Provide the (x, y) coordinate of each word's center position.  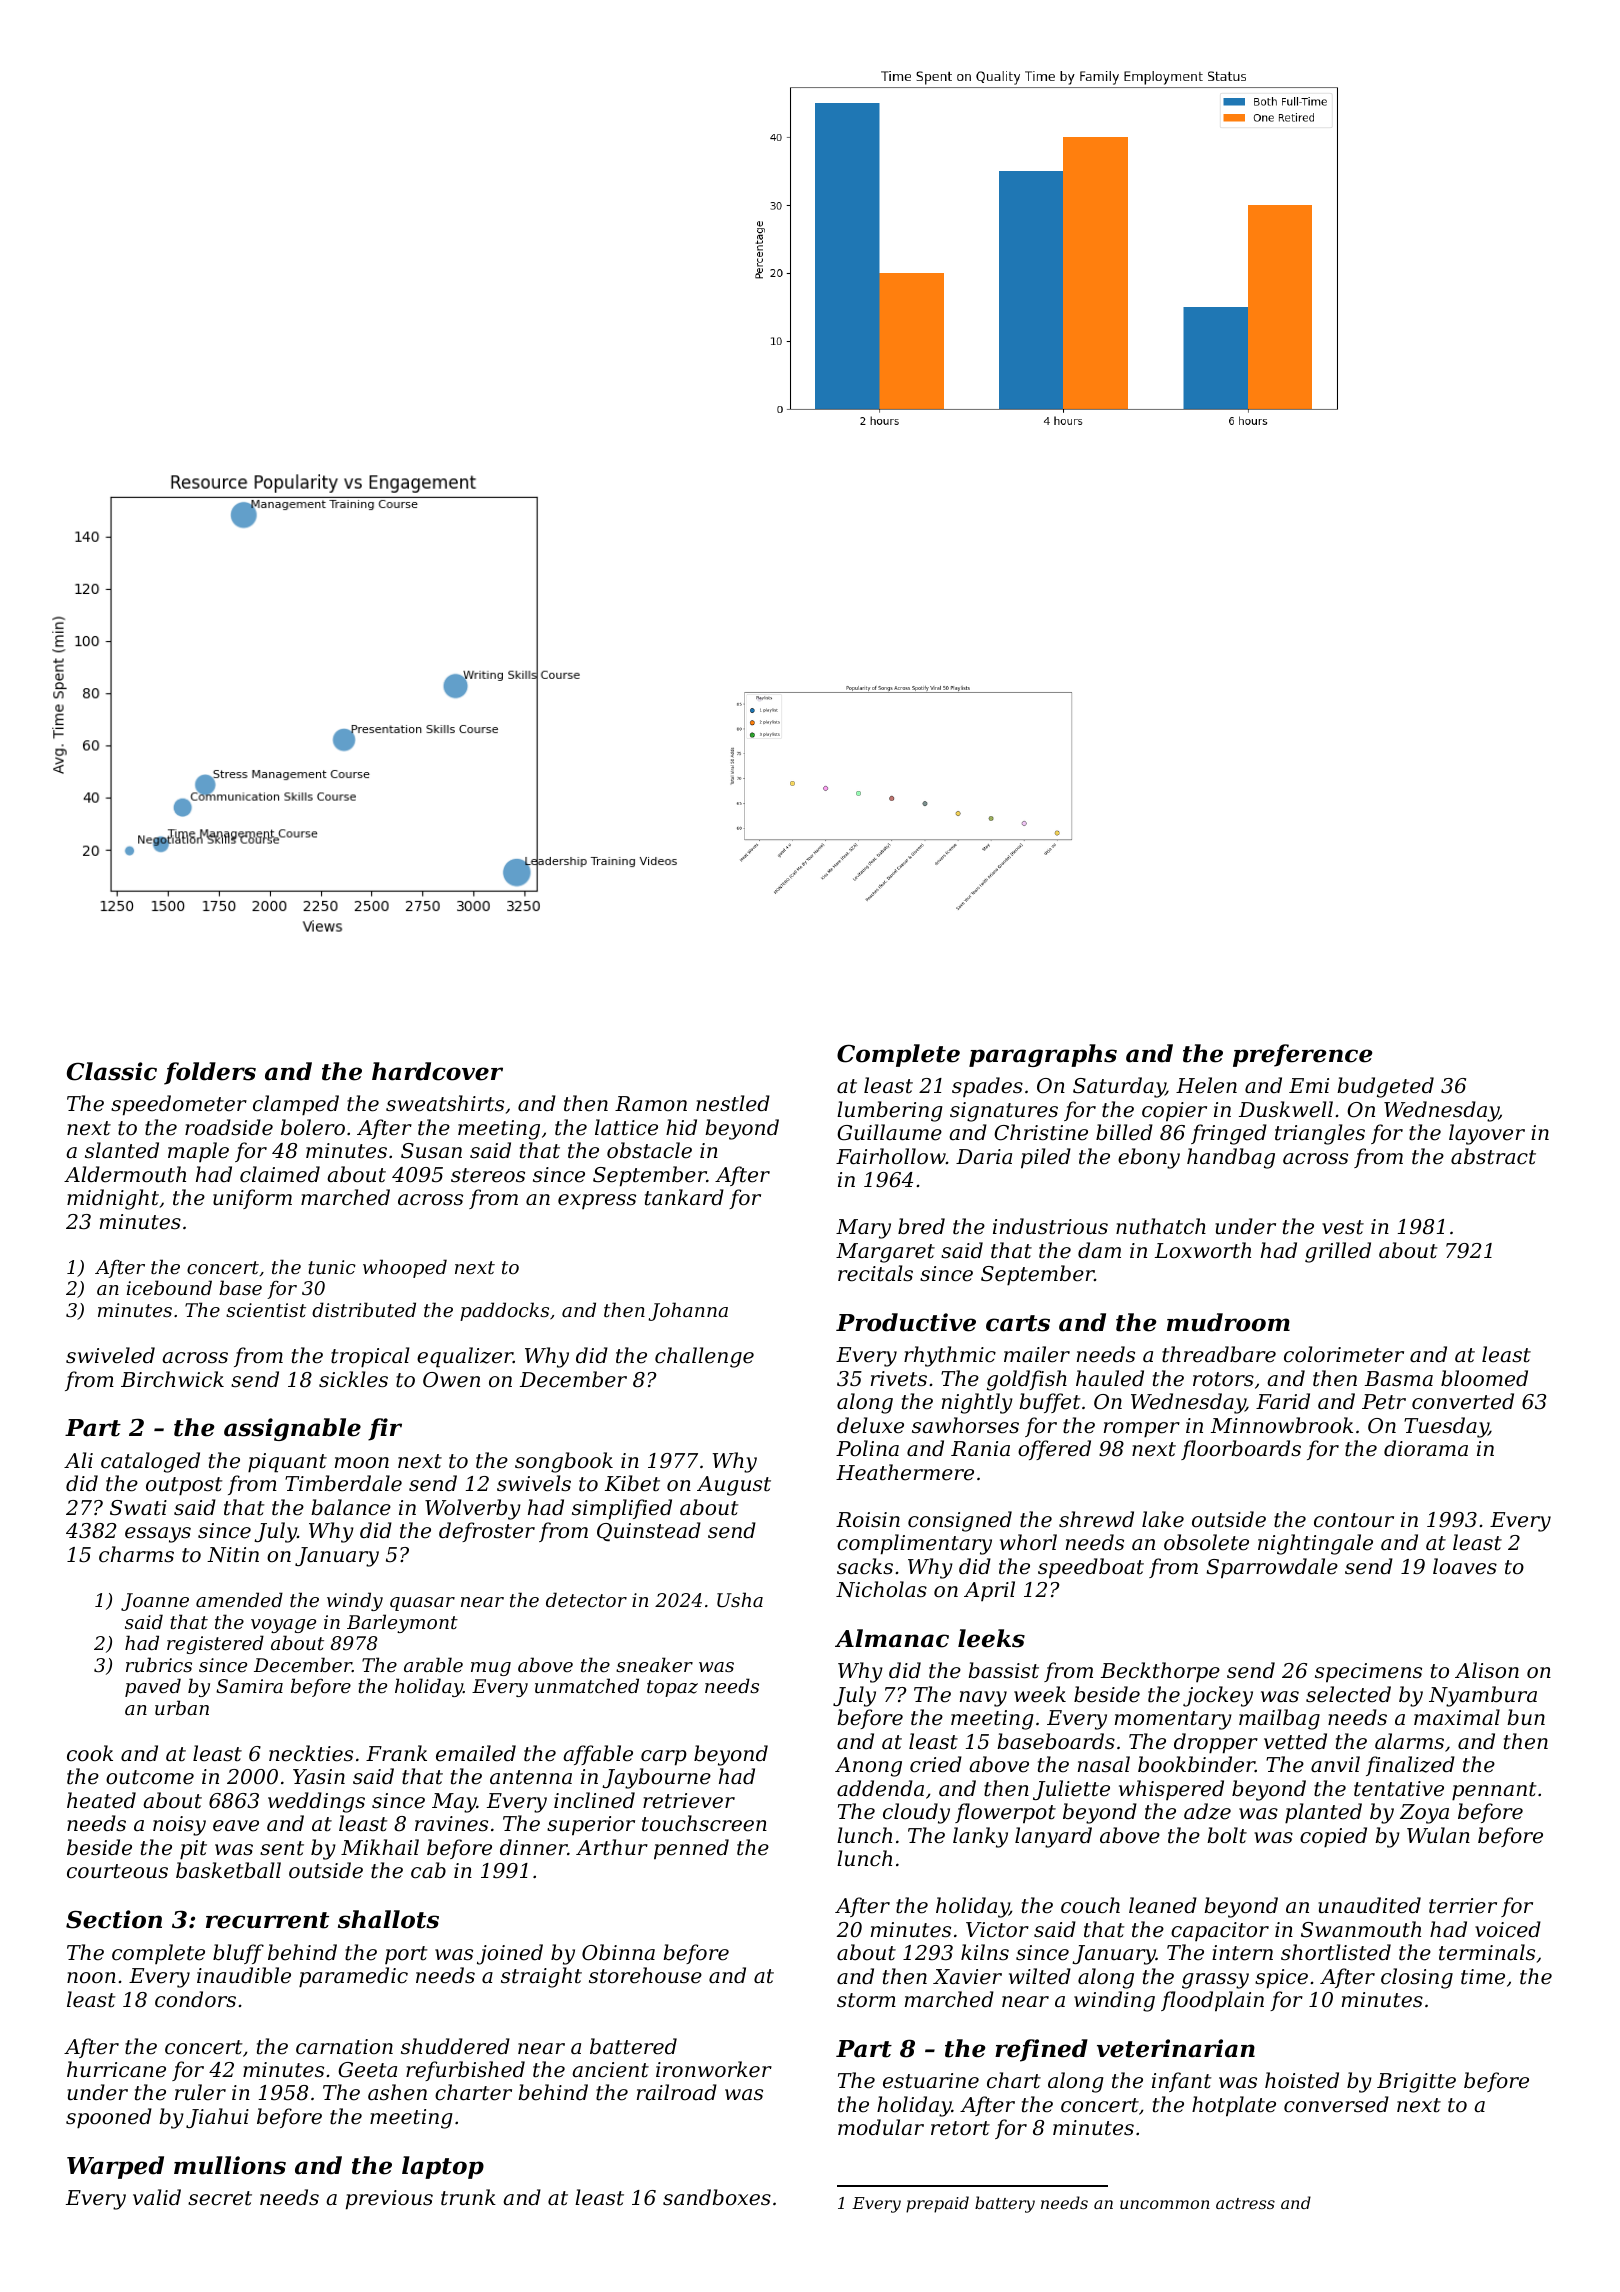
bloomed (1484, 1378)
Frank (396, 1753)
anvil (1335, 1764)
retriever (689, 1801)
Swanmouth (1361, 1929)
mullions (230, 2165)
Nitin (233, 1554)
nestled (733, 1103)
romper (1142, 1430)
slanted (122, 1150)
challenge (704, 1357)
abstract (1493, 1156)
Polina (867, 1448)
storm (866, 2000)
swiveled (110, 1355)
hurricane (116, 2069)
